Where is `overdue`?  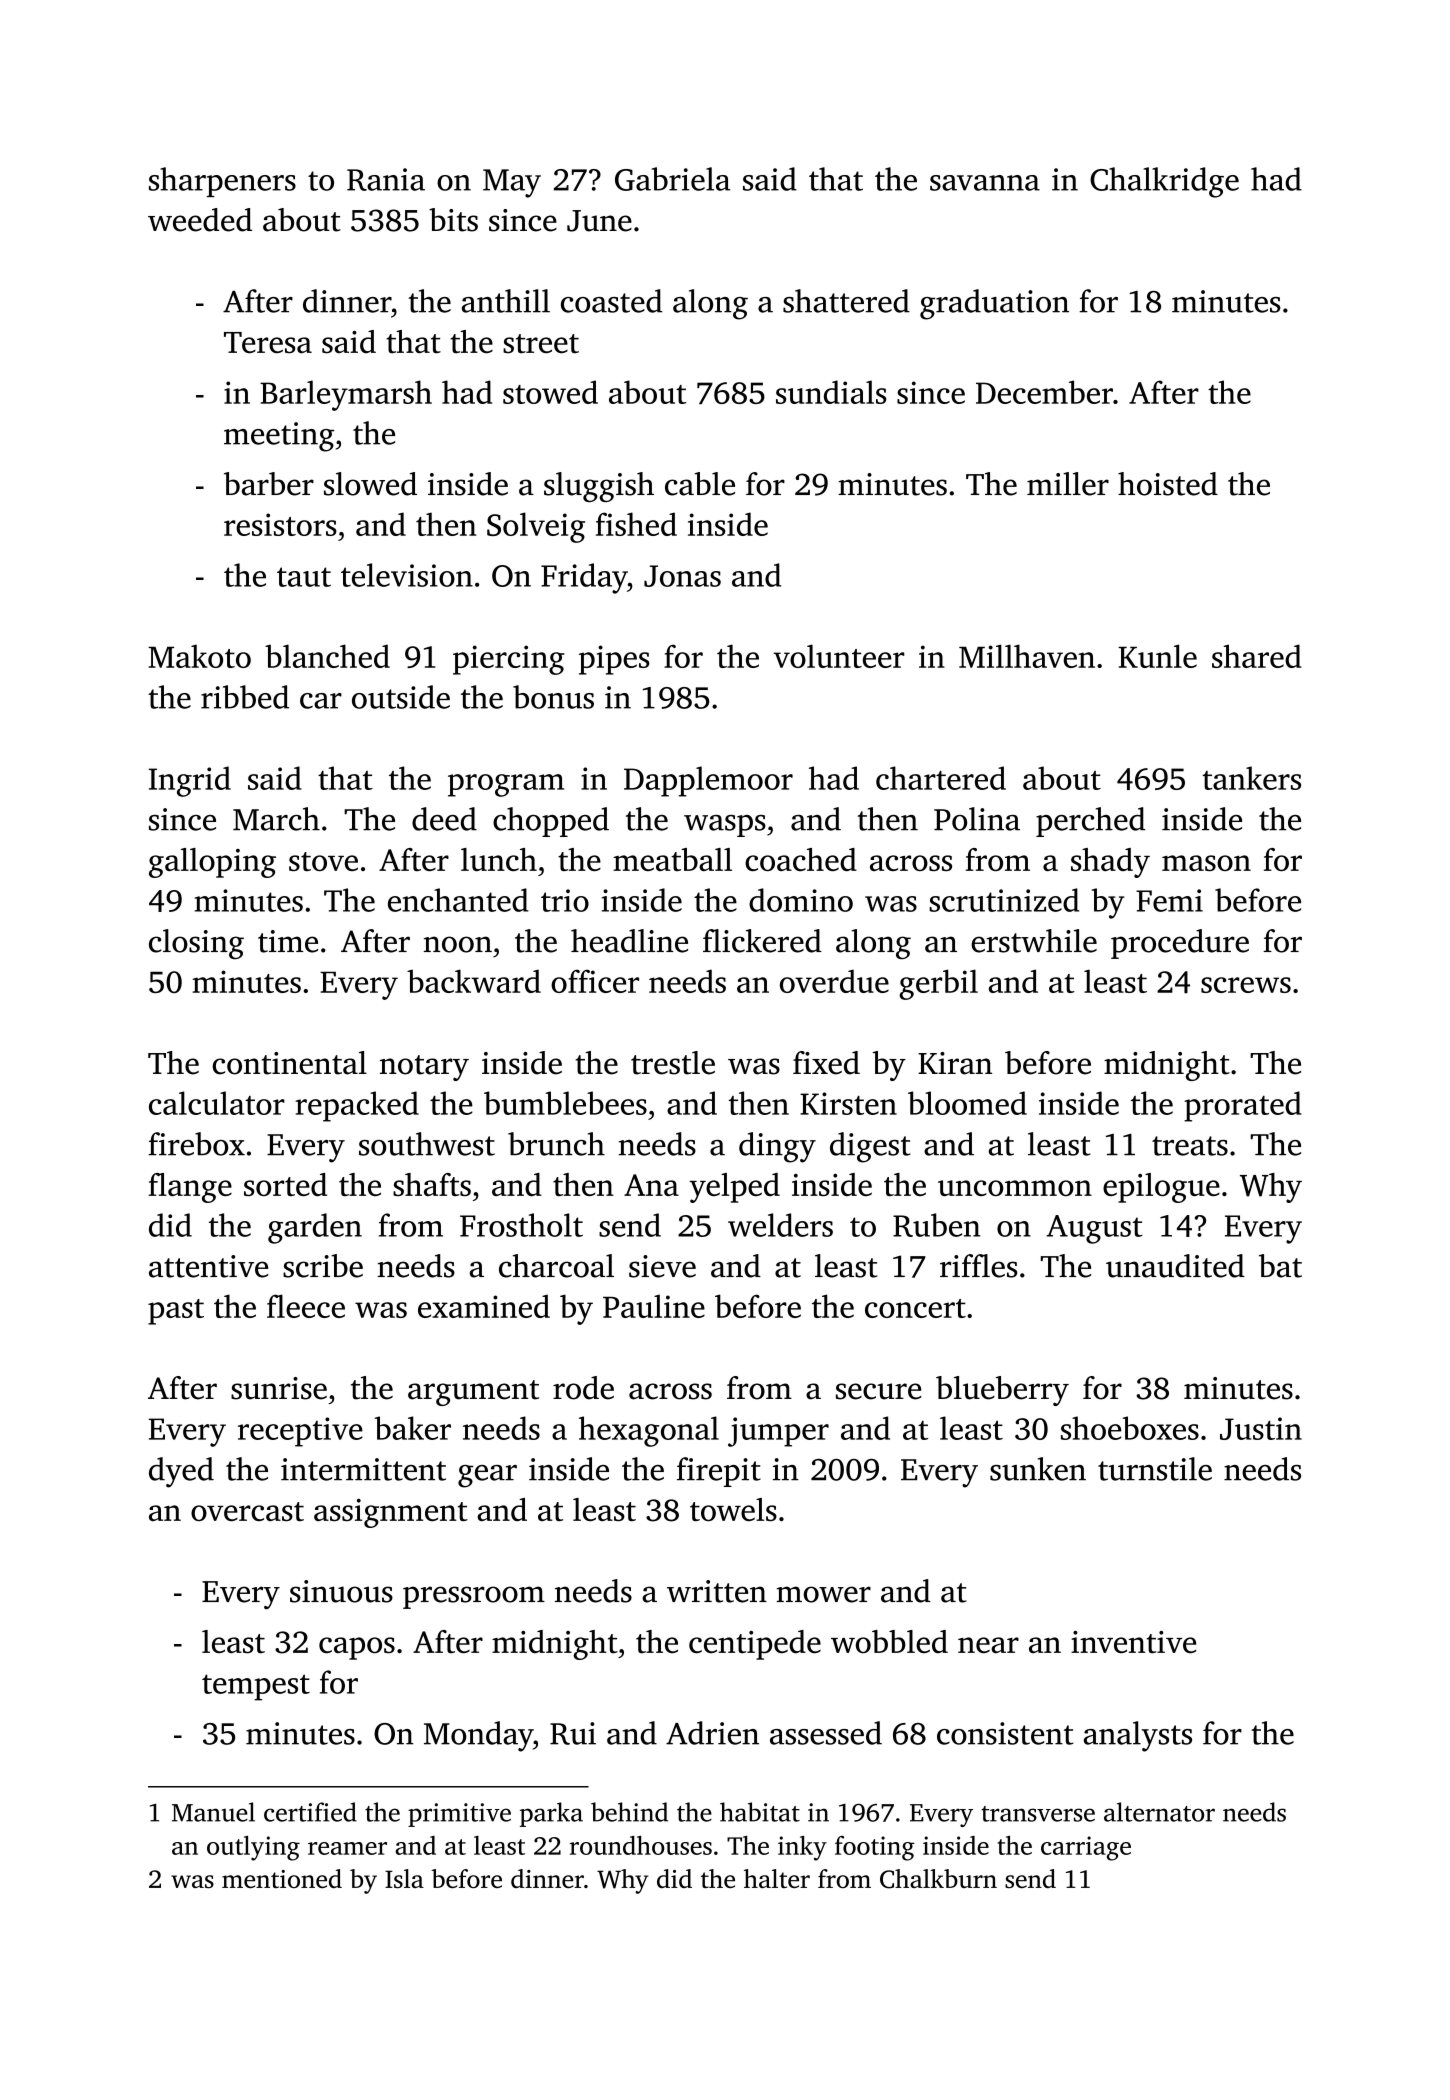
overdue is located at coordinates (834, 981).
